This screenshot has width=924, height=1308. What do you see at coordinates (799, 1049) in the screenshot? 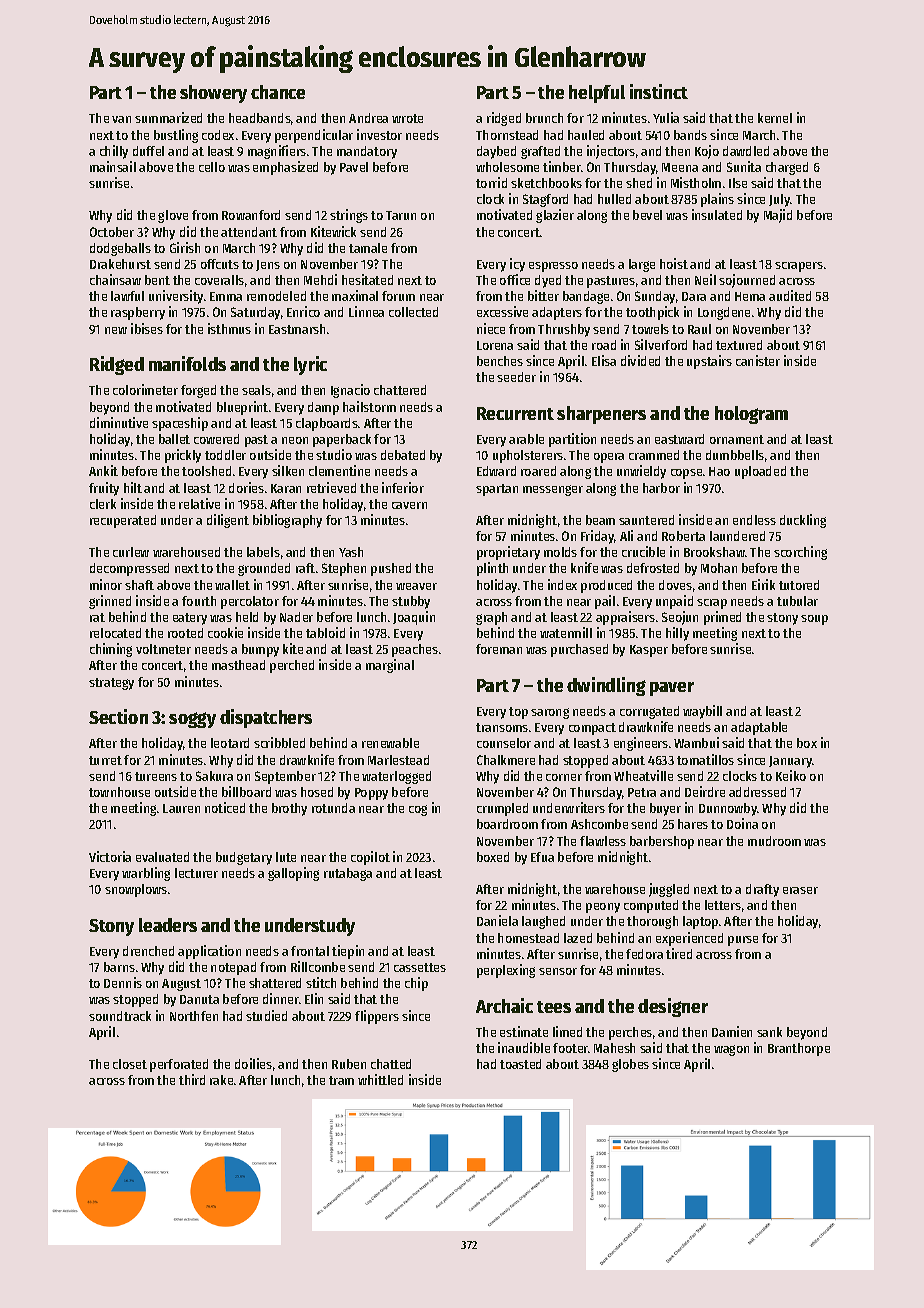
I see `Branthorpe` at bounding box center [799, 1049].
